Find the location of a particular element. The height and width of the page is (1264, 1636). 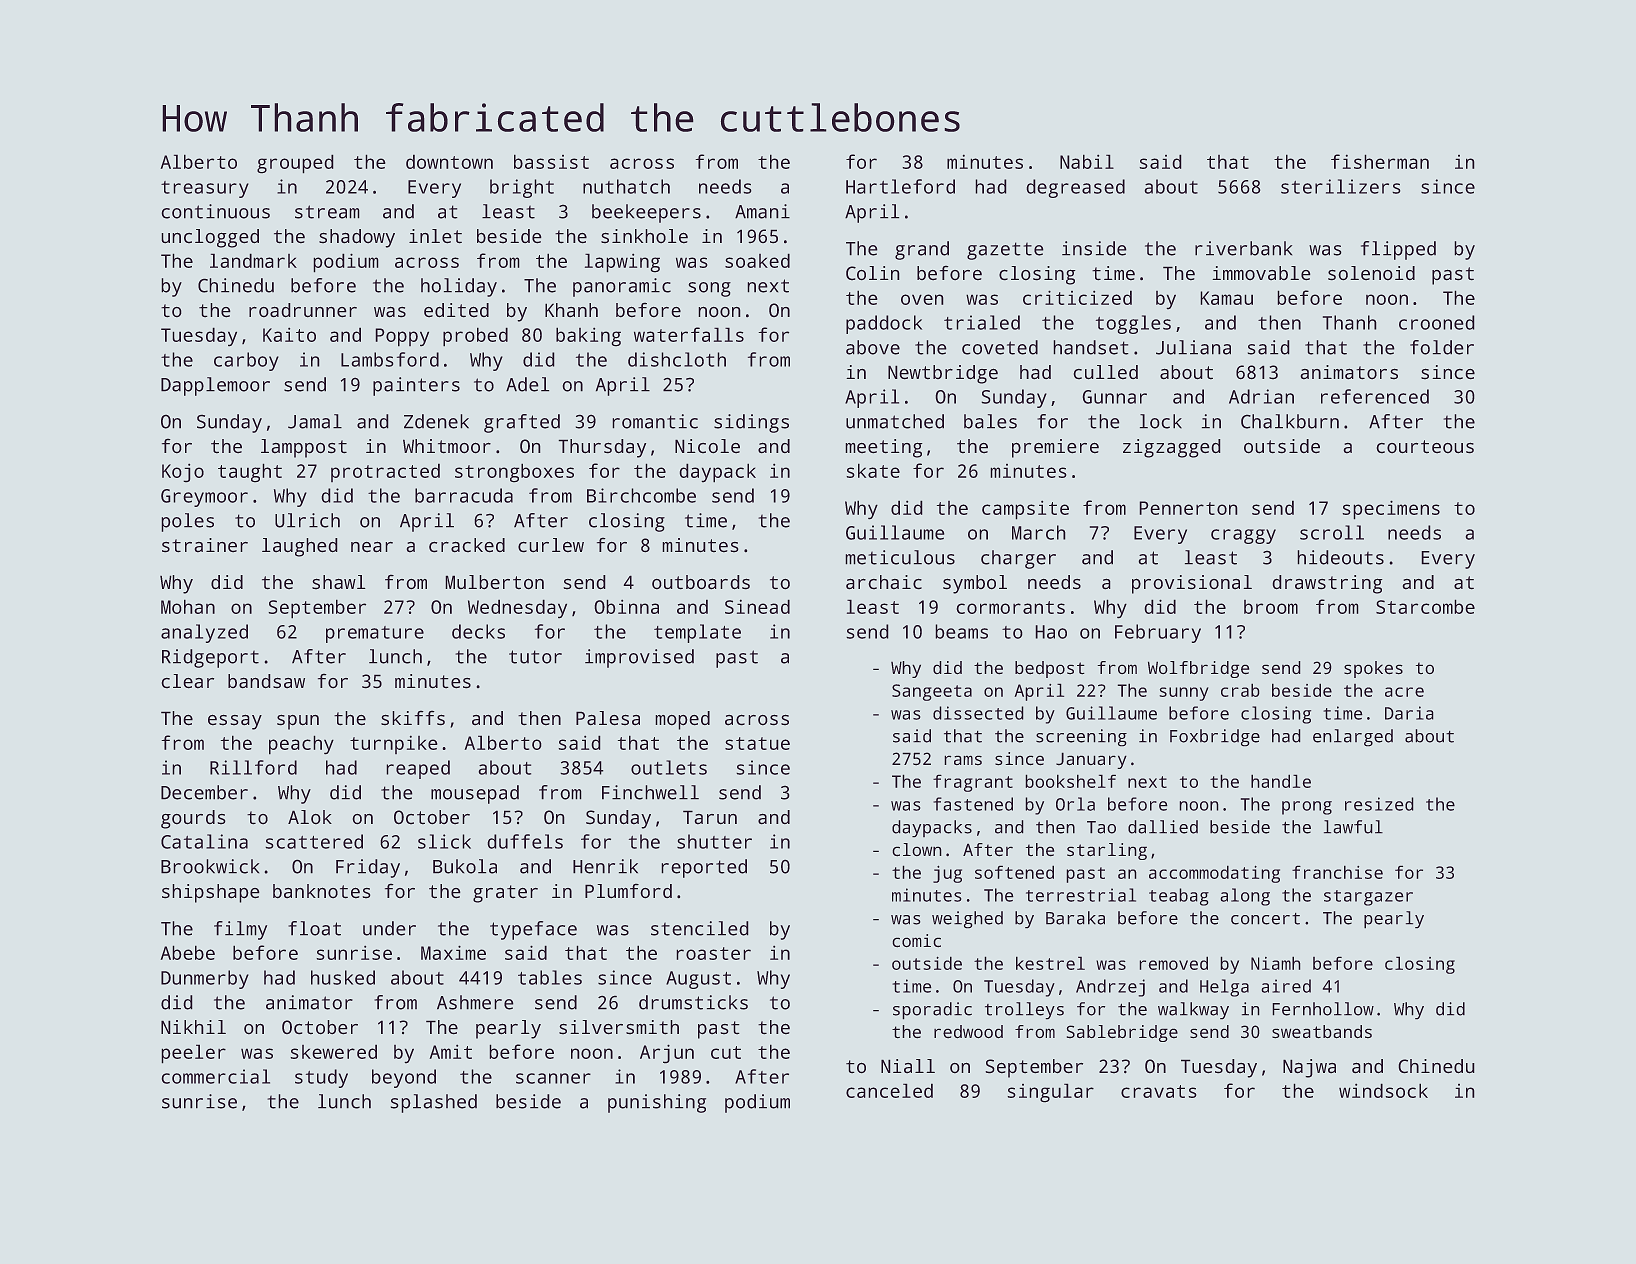

husked is located at coordinates (343, 977).
